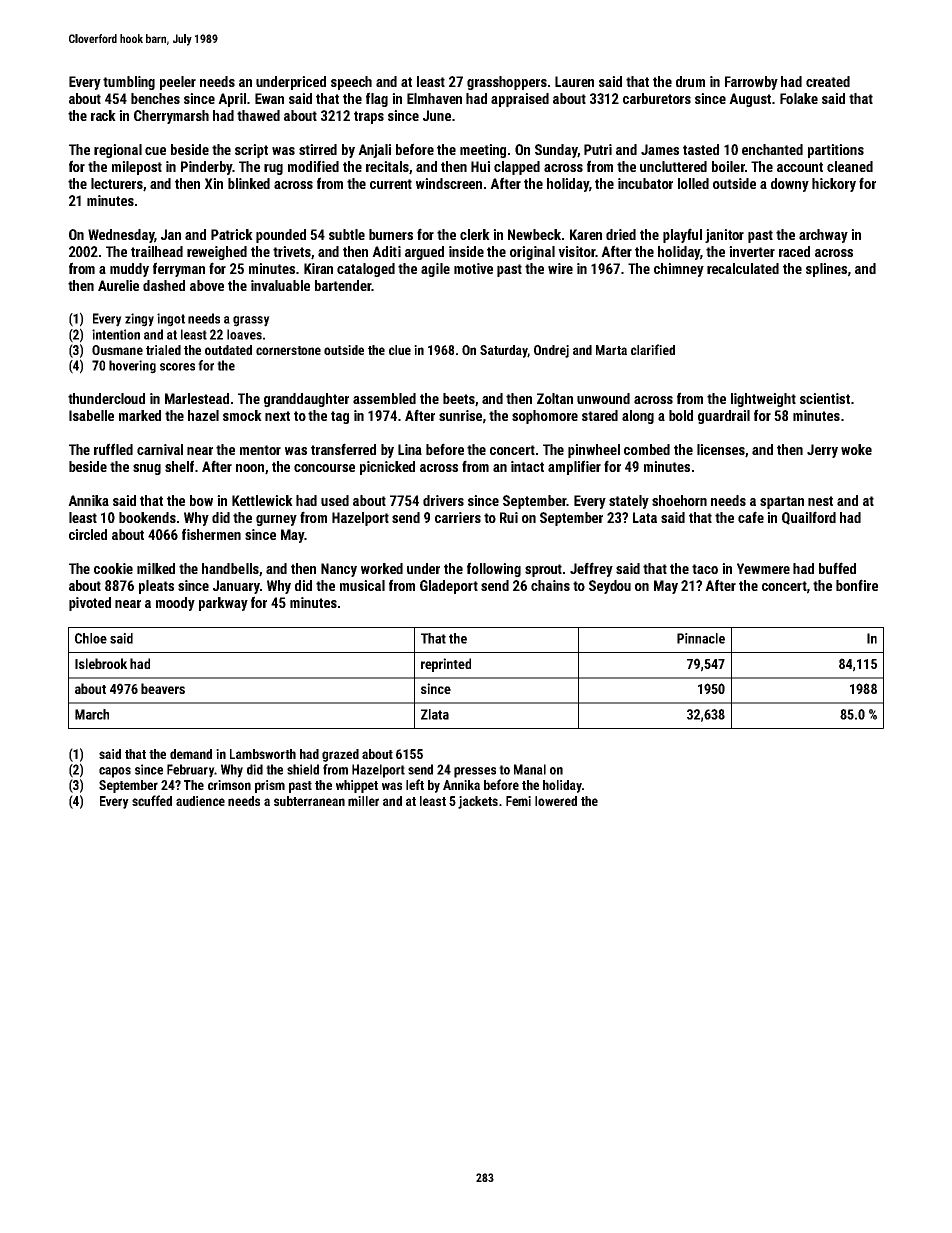 The width and height of the image is (952, 1233). I want to click on guardrail, so click(724, 417).
